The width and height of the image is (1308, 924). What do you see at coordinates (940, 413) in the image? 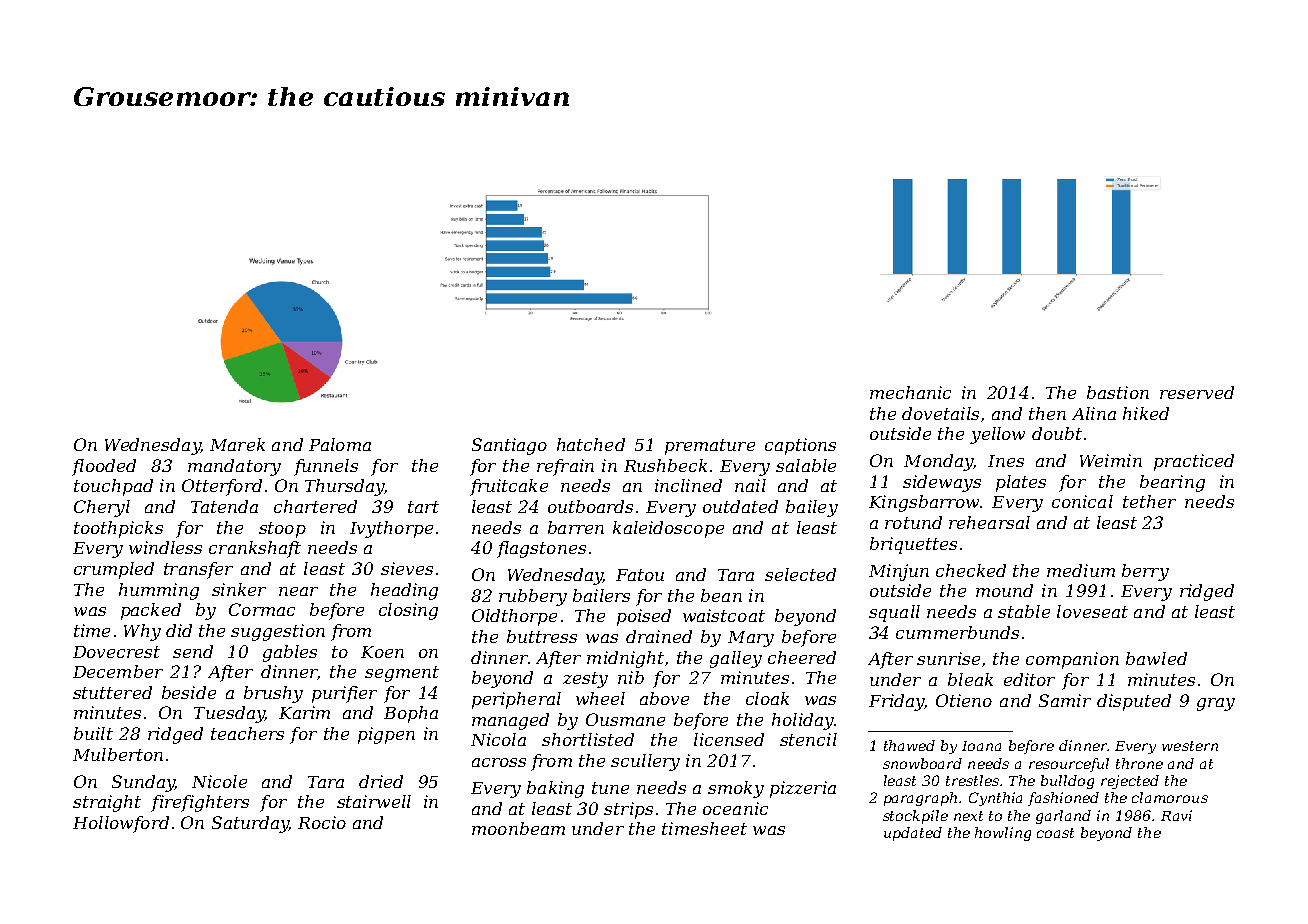
I see `dovetails` at bounding box center [940, 413].
